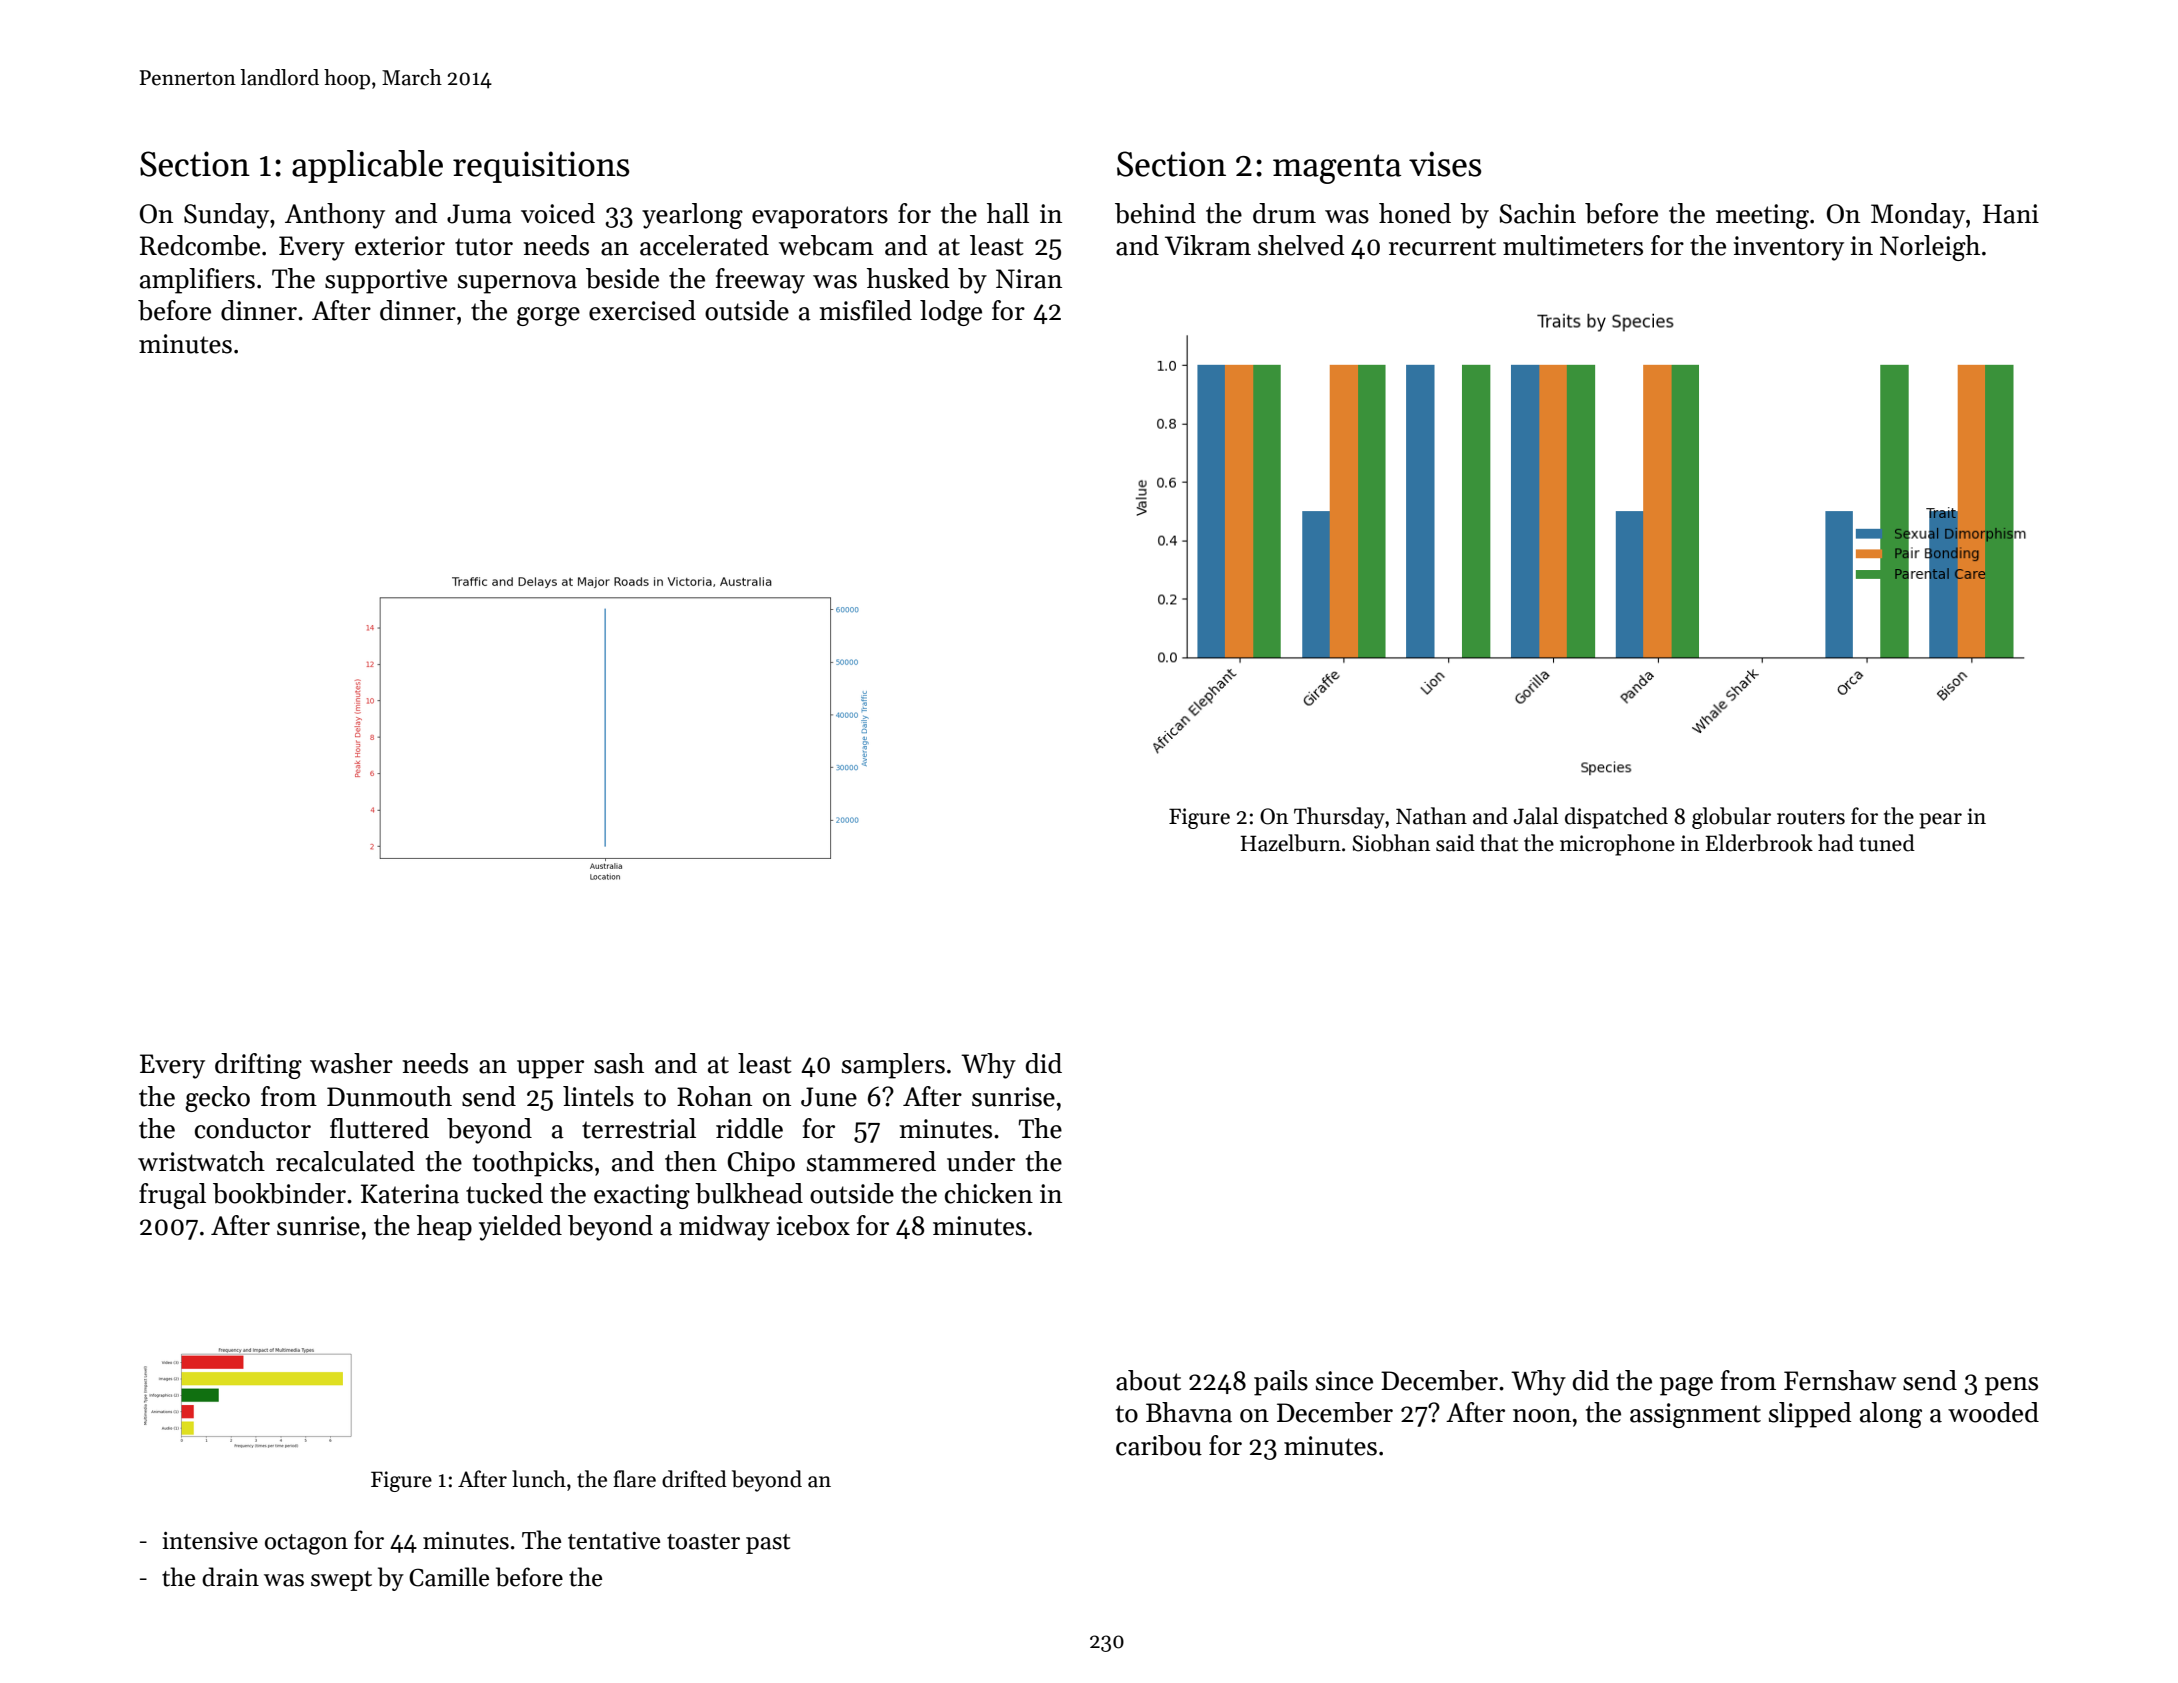 This page has height=1683, width=2178. What do you see at coordinates (1542, 1416) in the page?
I see `noon` at bounding box center [1542, 1416].
